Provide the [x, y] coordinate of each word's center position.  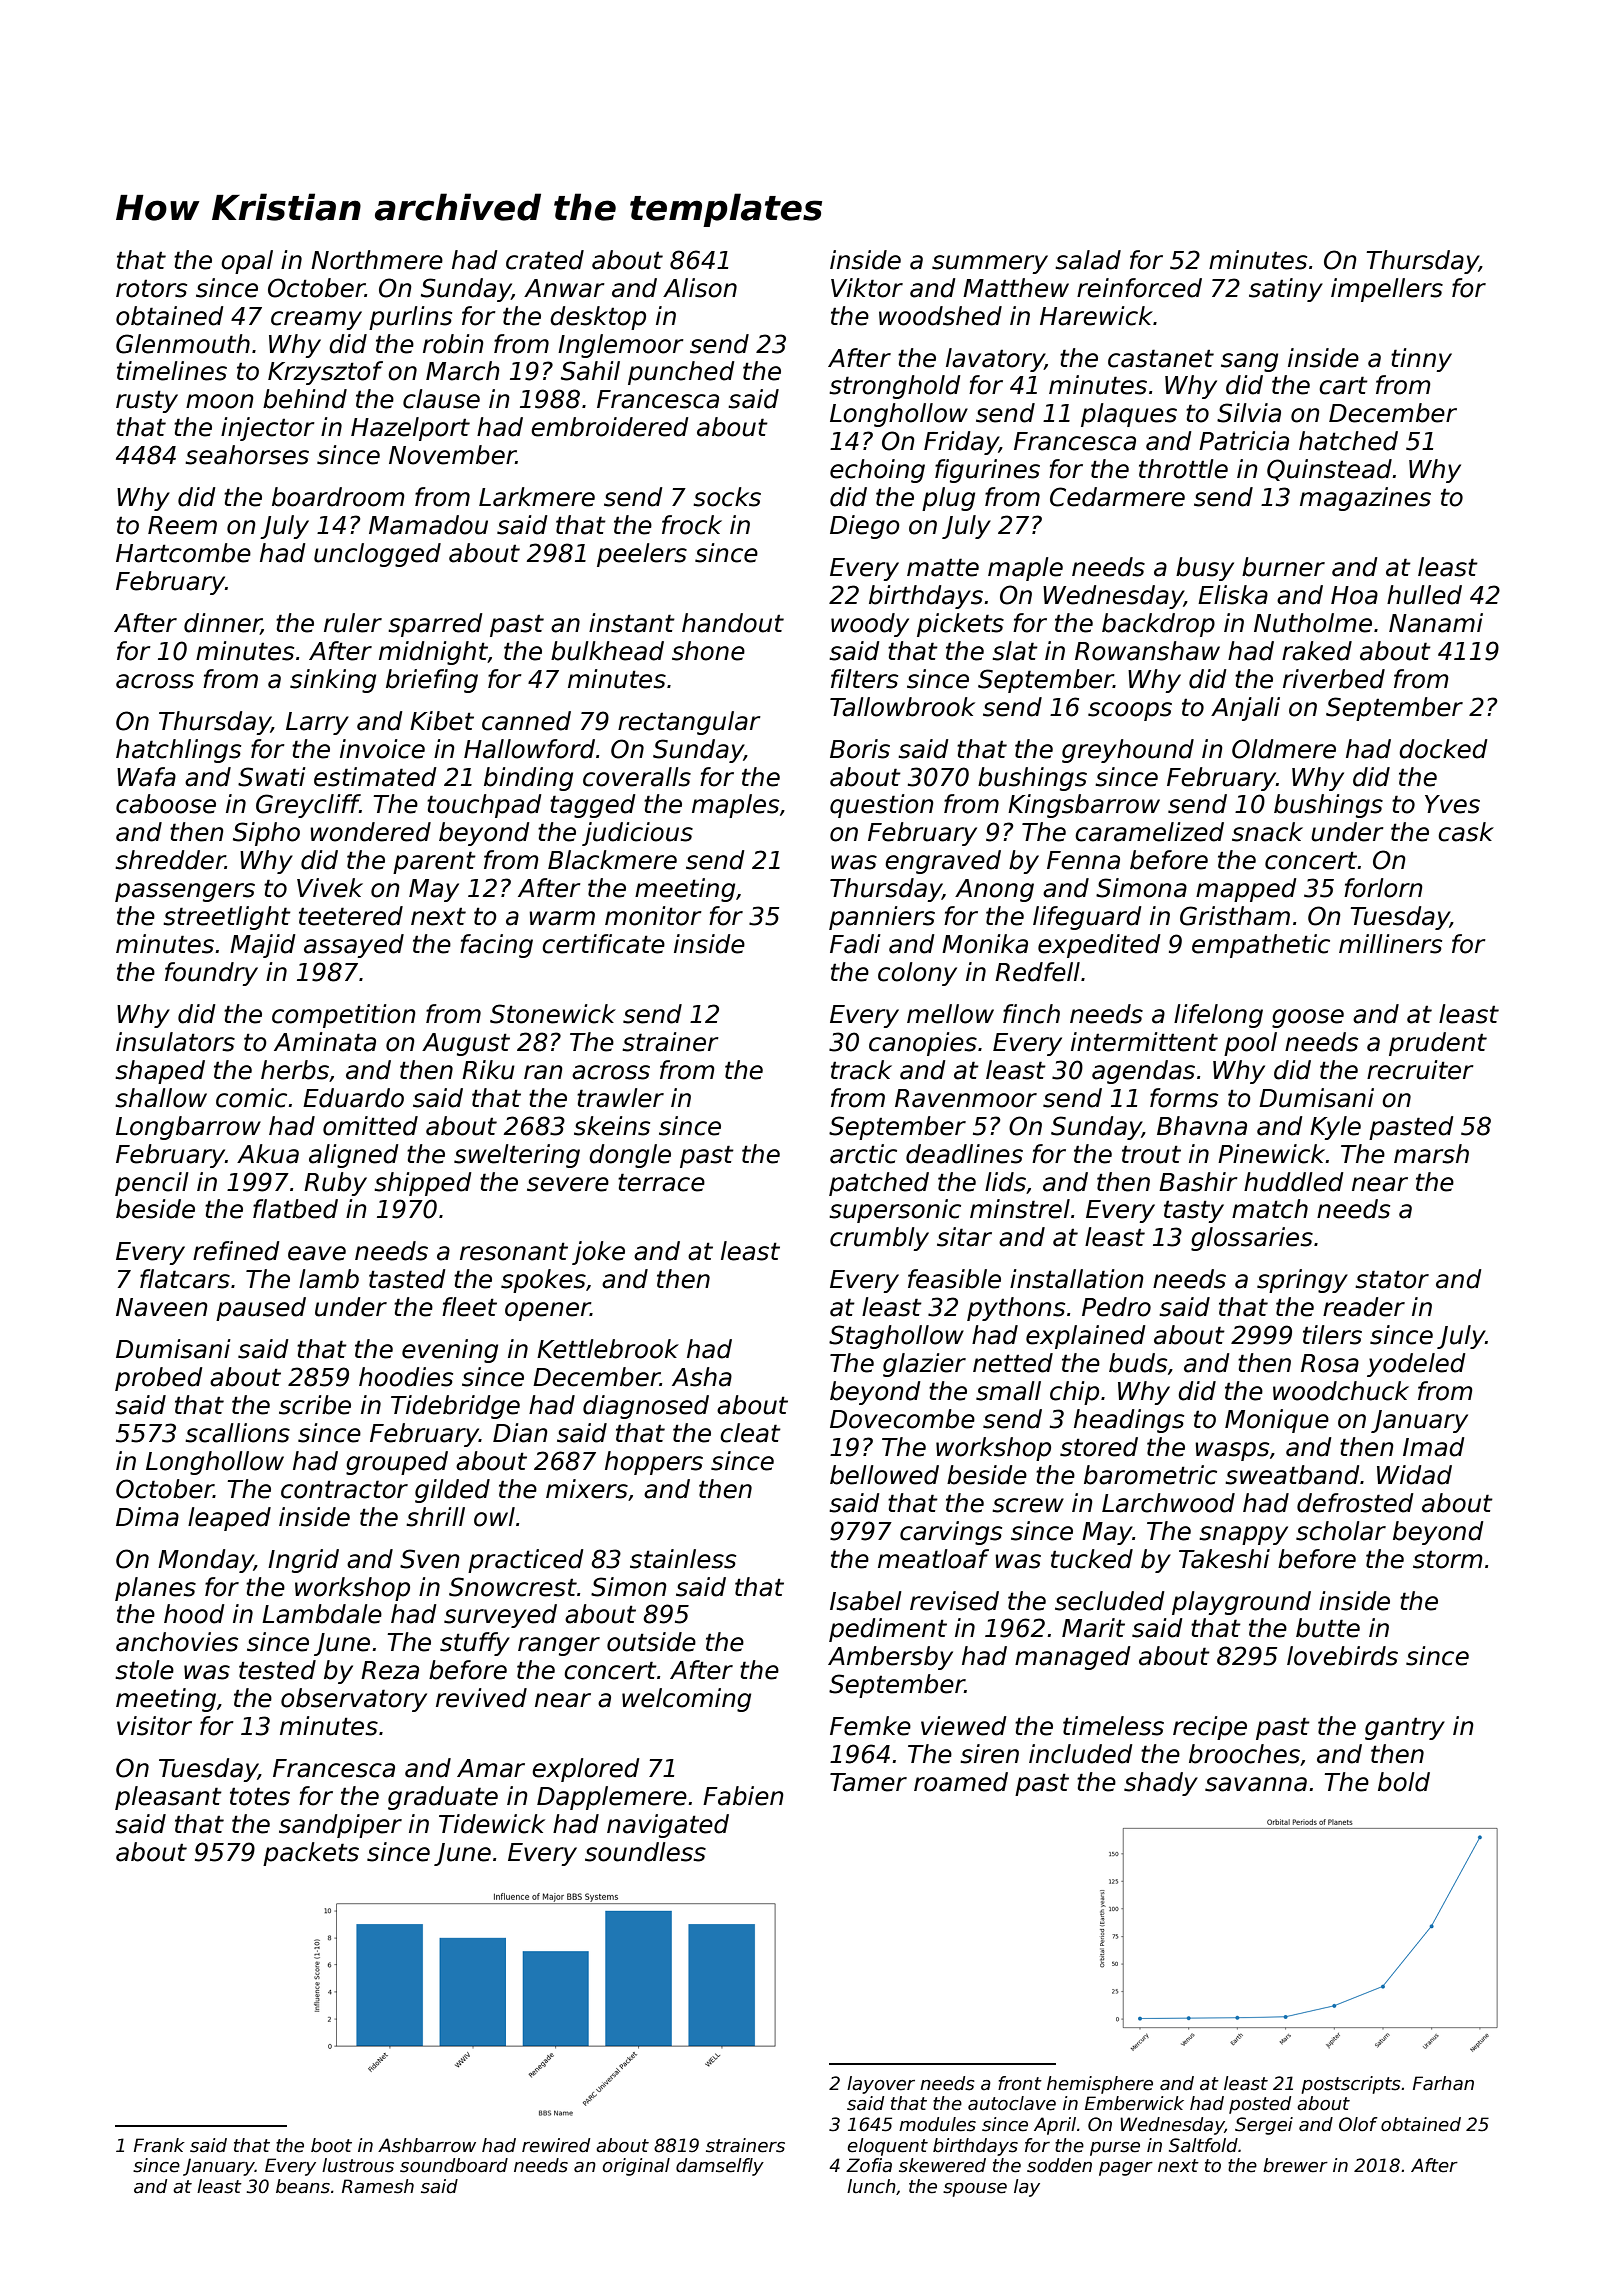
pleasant [168, 1798]
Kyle [1335, 1128]
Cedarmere [1117, 497]
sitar [964, 1237]
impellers [1387, 290]
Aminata [325, 1042]
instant [632, 623]
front [1020, 2083]
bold [1404, 1782]
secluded [1110, 1601]
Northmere [377, 260]
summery [990, 264]
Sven [430, 1559]
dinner [222, 624]
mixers [587, 1489]
